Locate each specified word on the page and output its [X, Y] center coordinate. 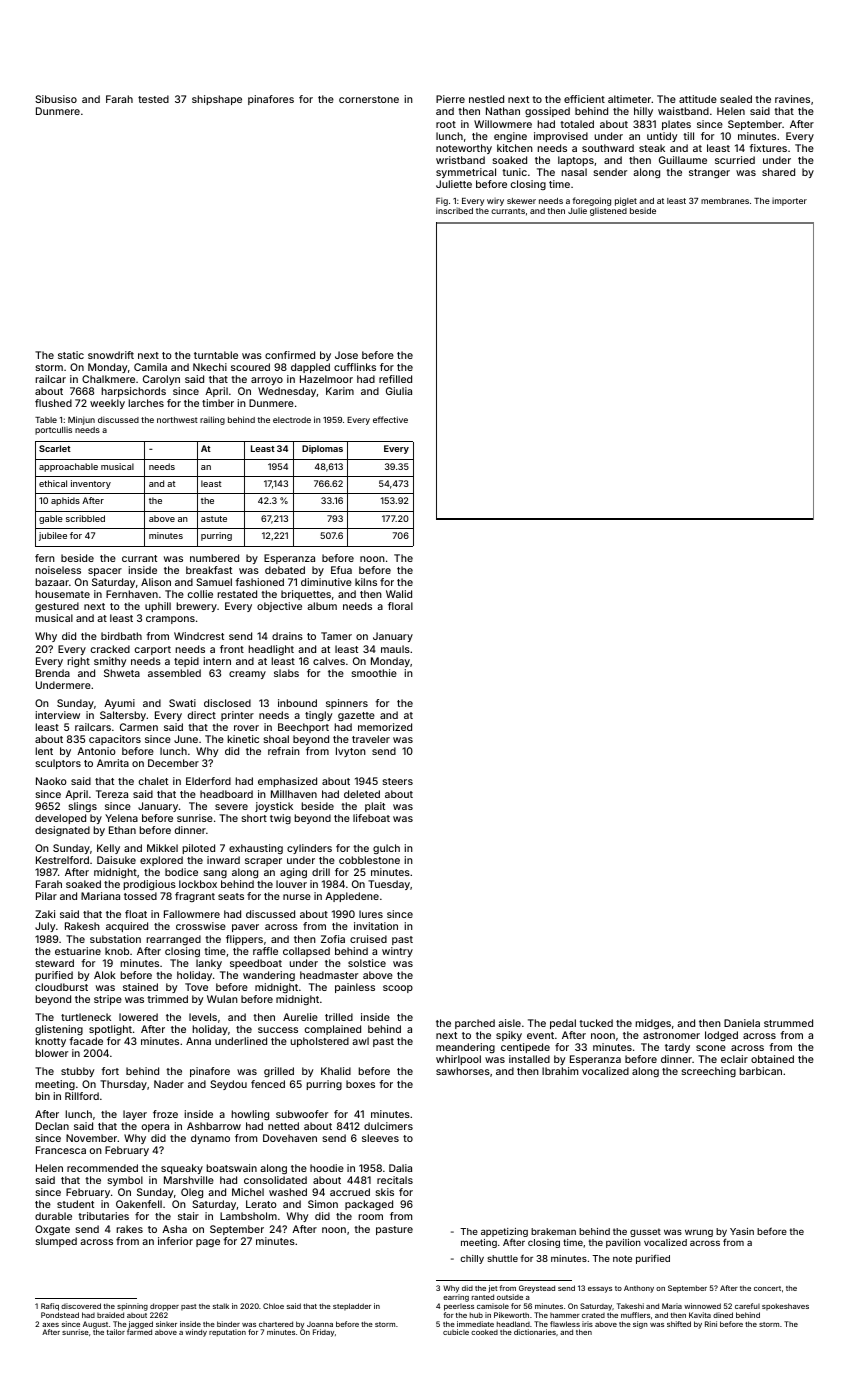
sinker [166, 1324]
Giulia [399, 391]
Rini [711, 1324]
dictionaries [535, 1332]
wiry [495, 202]
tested [153, 99]
